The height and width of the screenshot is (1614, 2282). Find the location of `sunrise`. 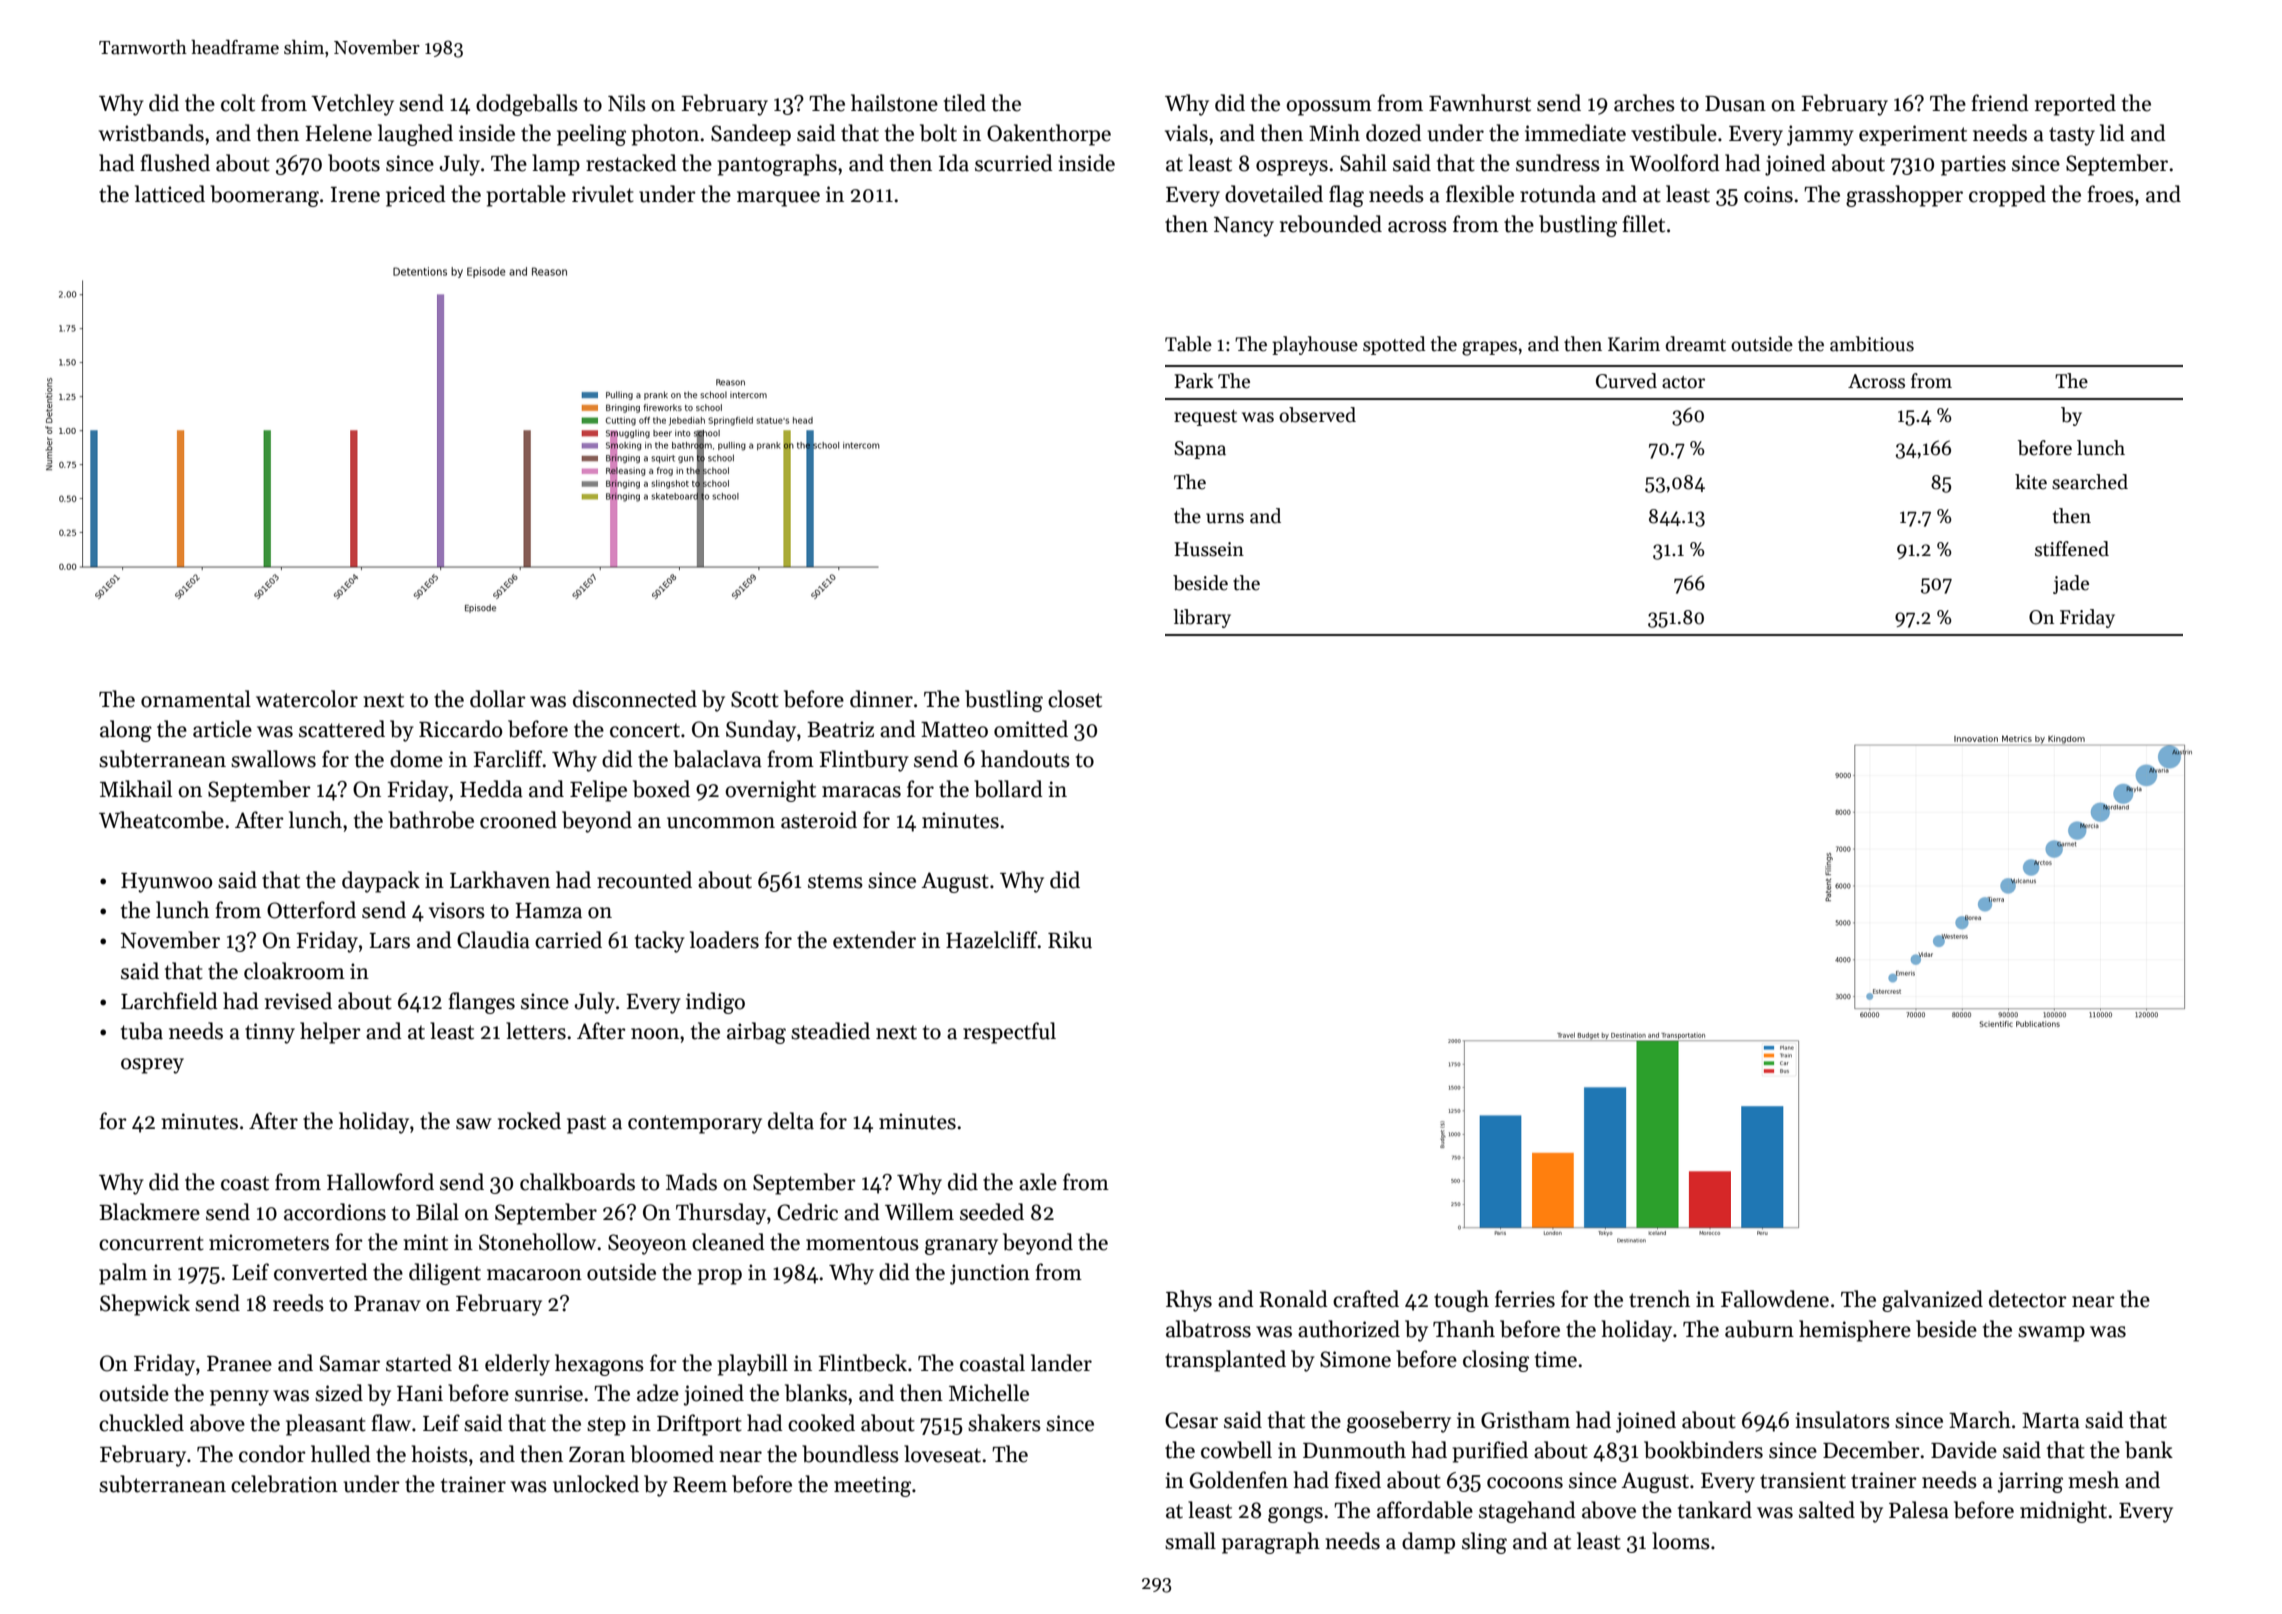

sunrise is located at coordinates (549, 1393).
